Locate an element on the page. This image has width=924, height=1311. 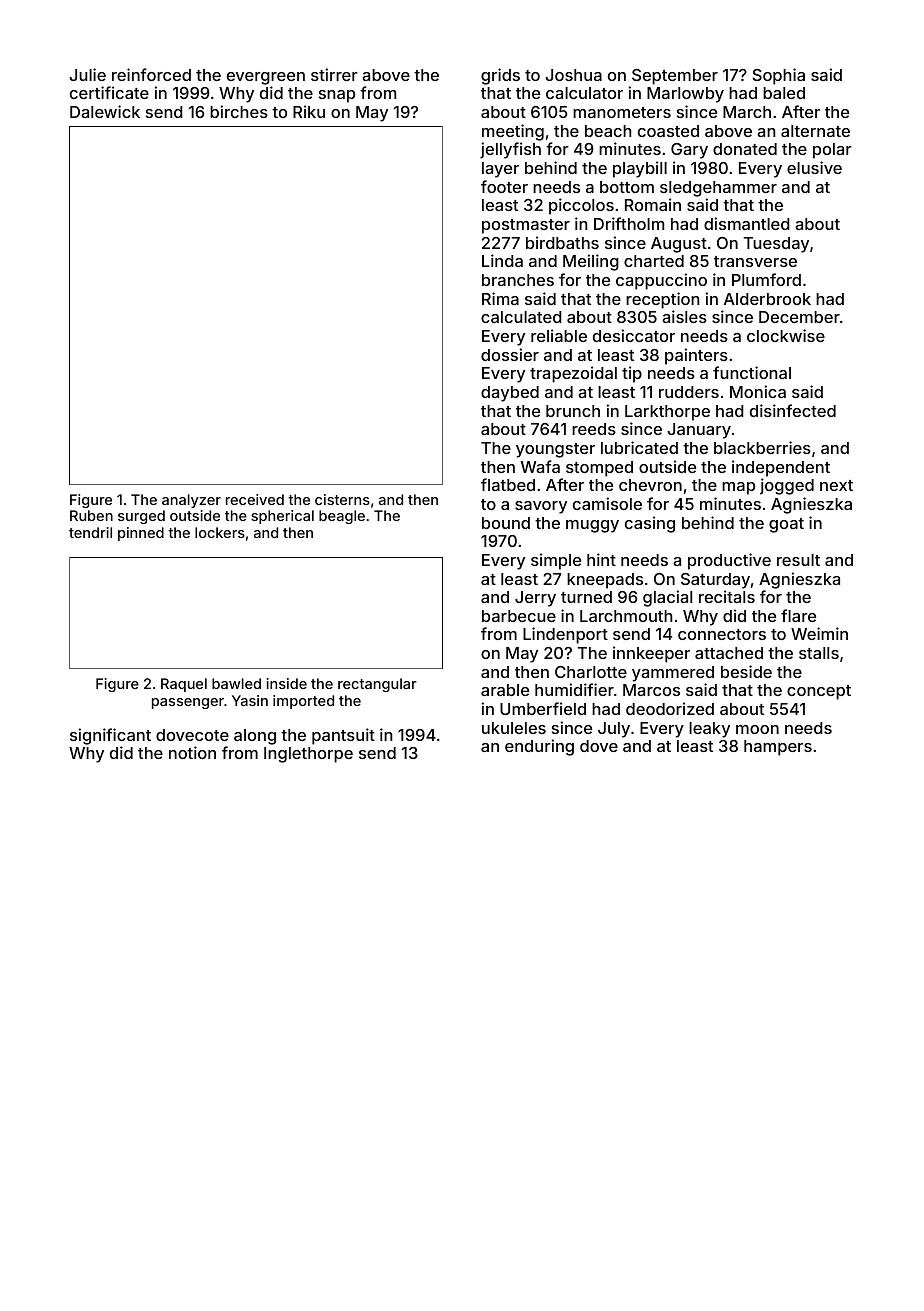
Weimin is located at coordinates (819, 633).
